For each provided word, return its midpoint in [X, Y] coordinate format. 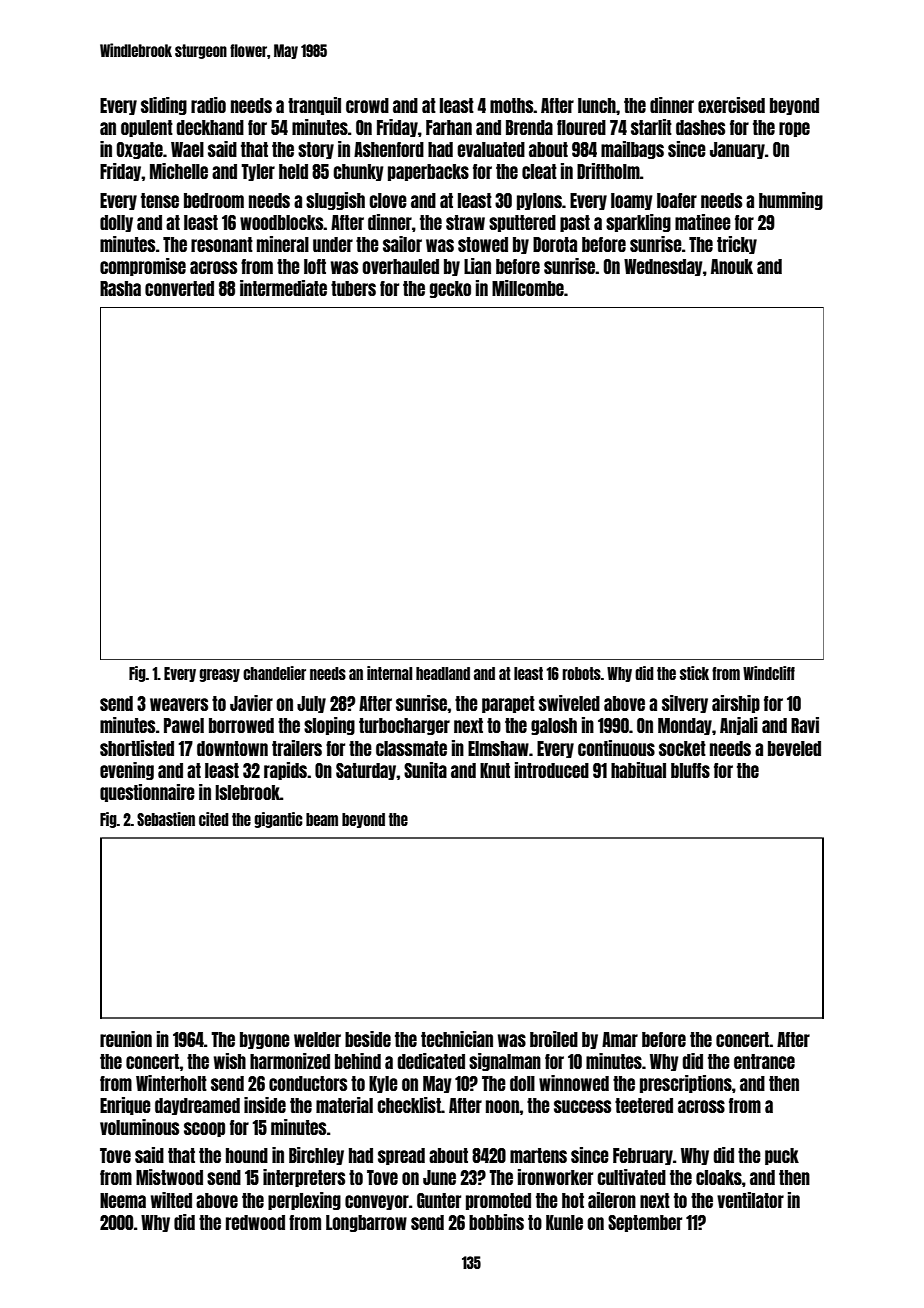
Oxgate [140, 150]
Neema [123, 1200]
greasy [219, 675]
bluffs [690, 770]
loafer [677, 200]
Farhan [449, 127]
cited [214, 819]
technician [457, 1039]
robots [581, 673]
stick [694, 673]
